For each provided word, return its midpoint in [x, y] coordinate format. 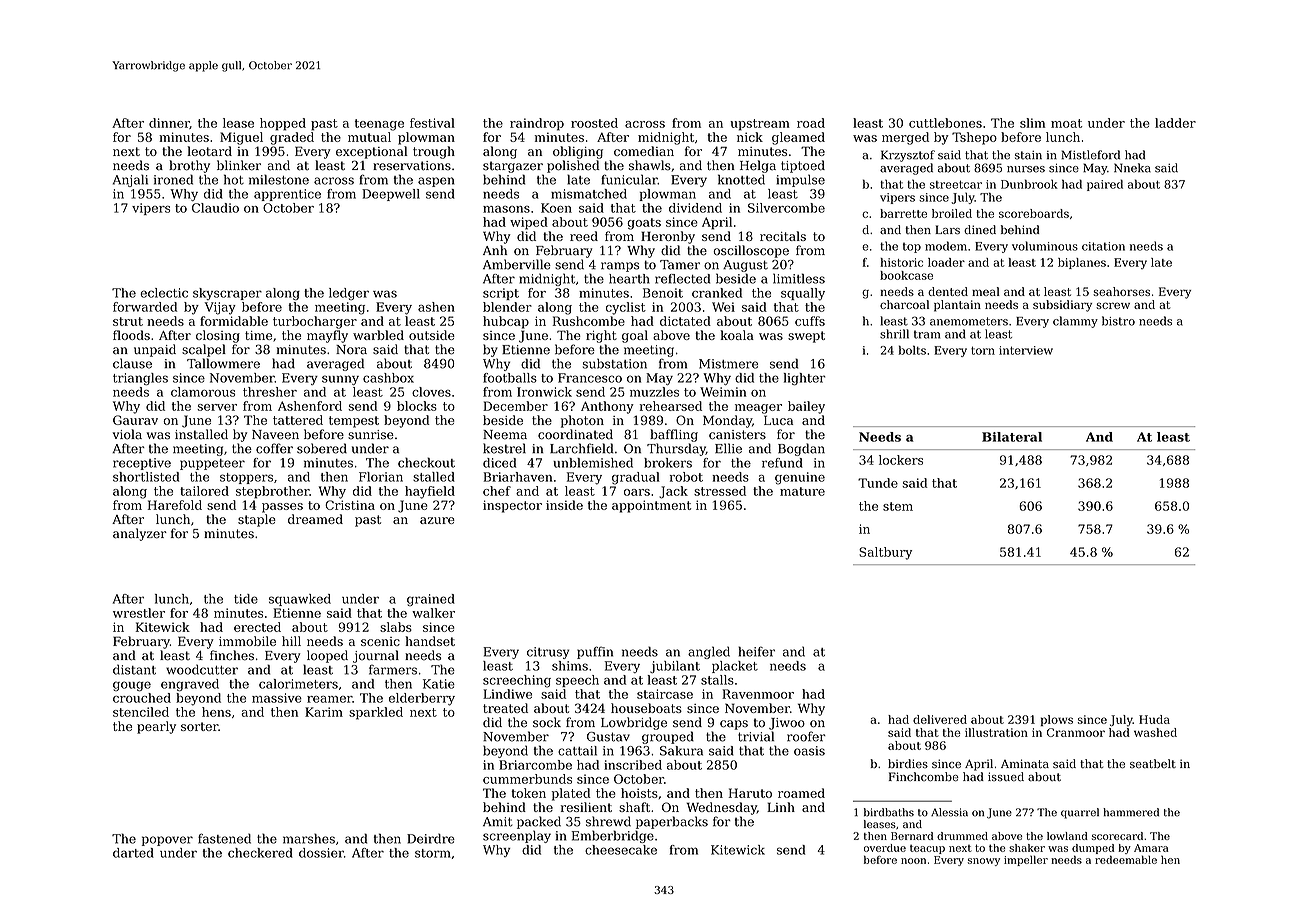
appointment [651, 506]
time [258, 335]
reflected [682, 279]
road [811, 123]
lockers [901, 460]
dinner [169, 123]
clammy [1075, 322]
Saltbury [885, 553]
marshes [309, 839]
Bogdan [801, 449]
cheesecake [621, 850]
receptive [142, 464]
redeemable [1126, 859]
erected [257, 627]
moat [1066, 123]
